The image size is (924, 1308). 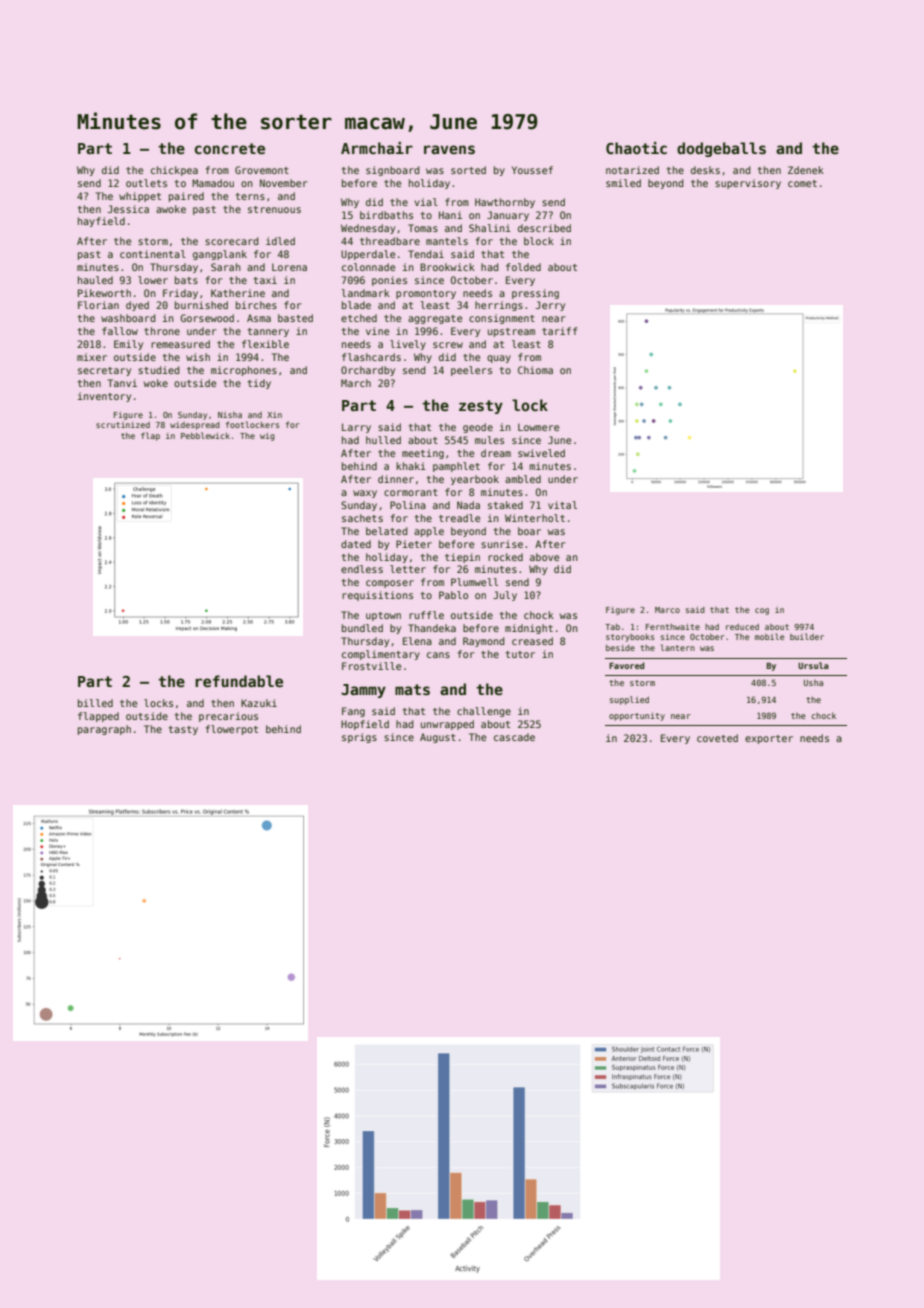 I want to click on Armchair, so click(x=377, y=148).
